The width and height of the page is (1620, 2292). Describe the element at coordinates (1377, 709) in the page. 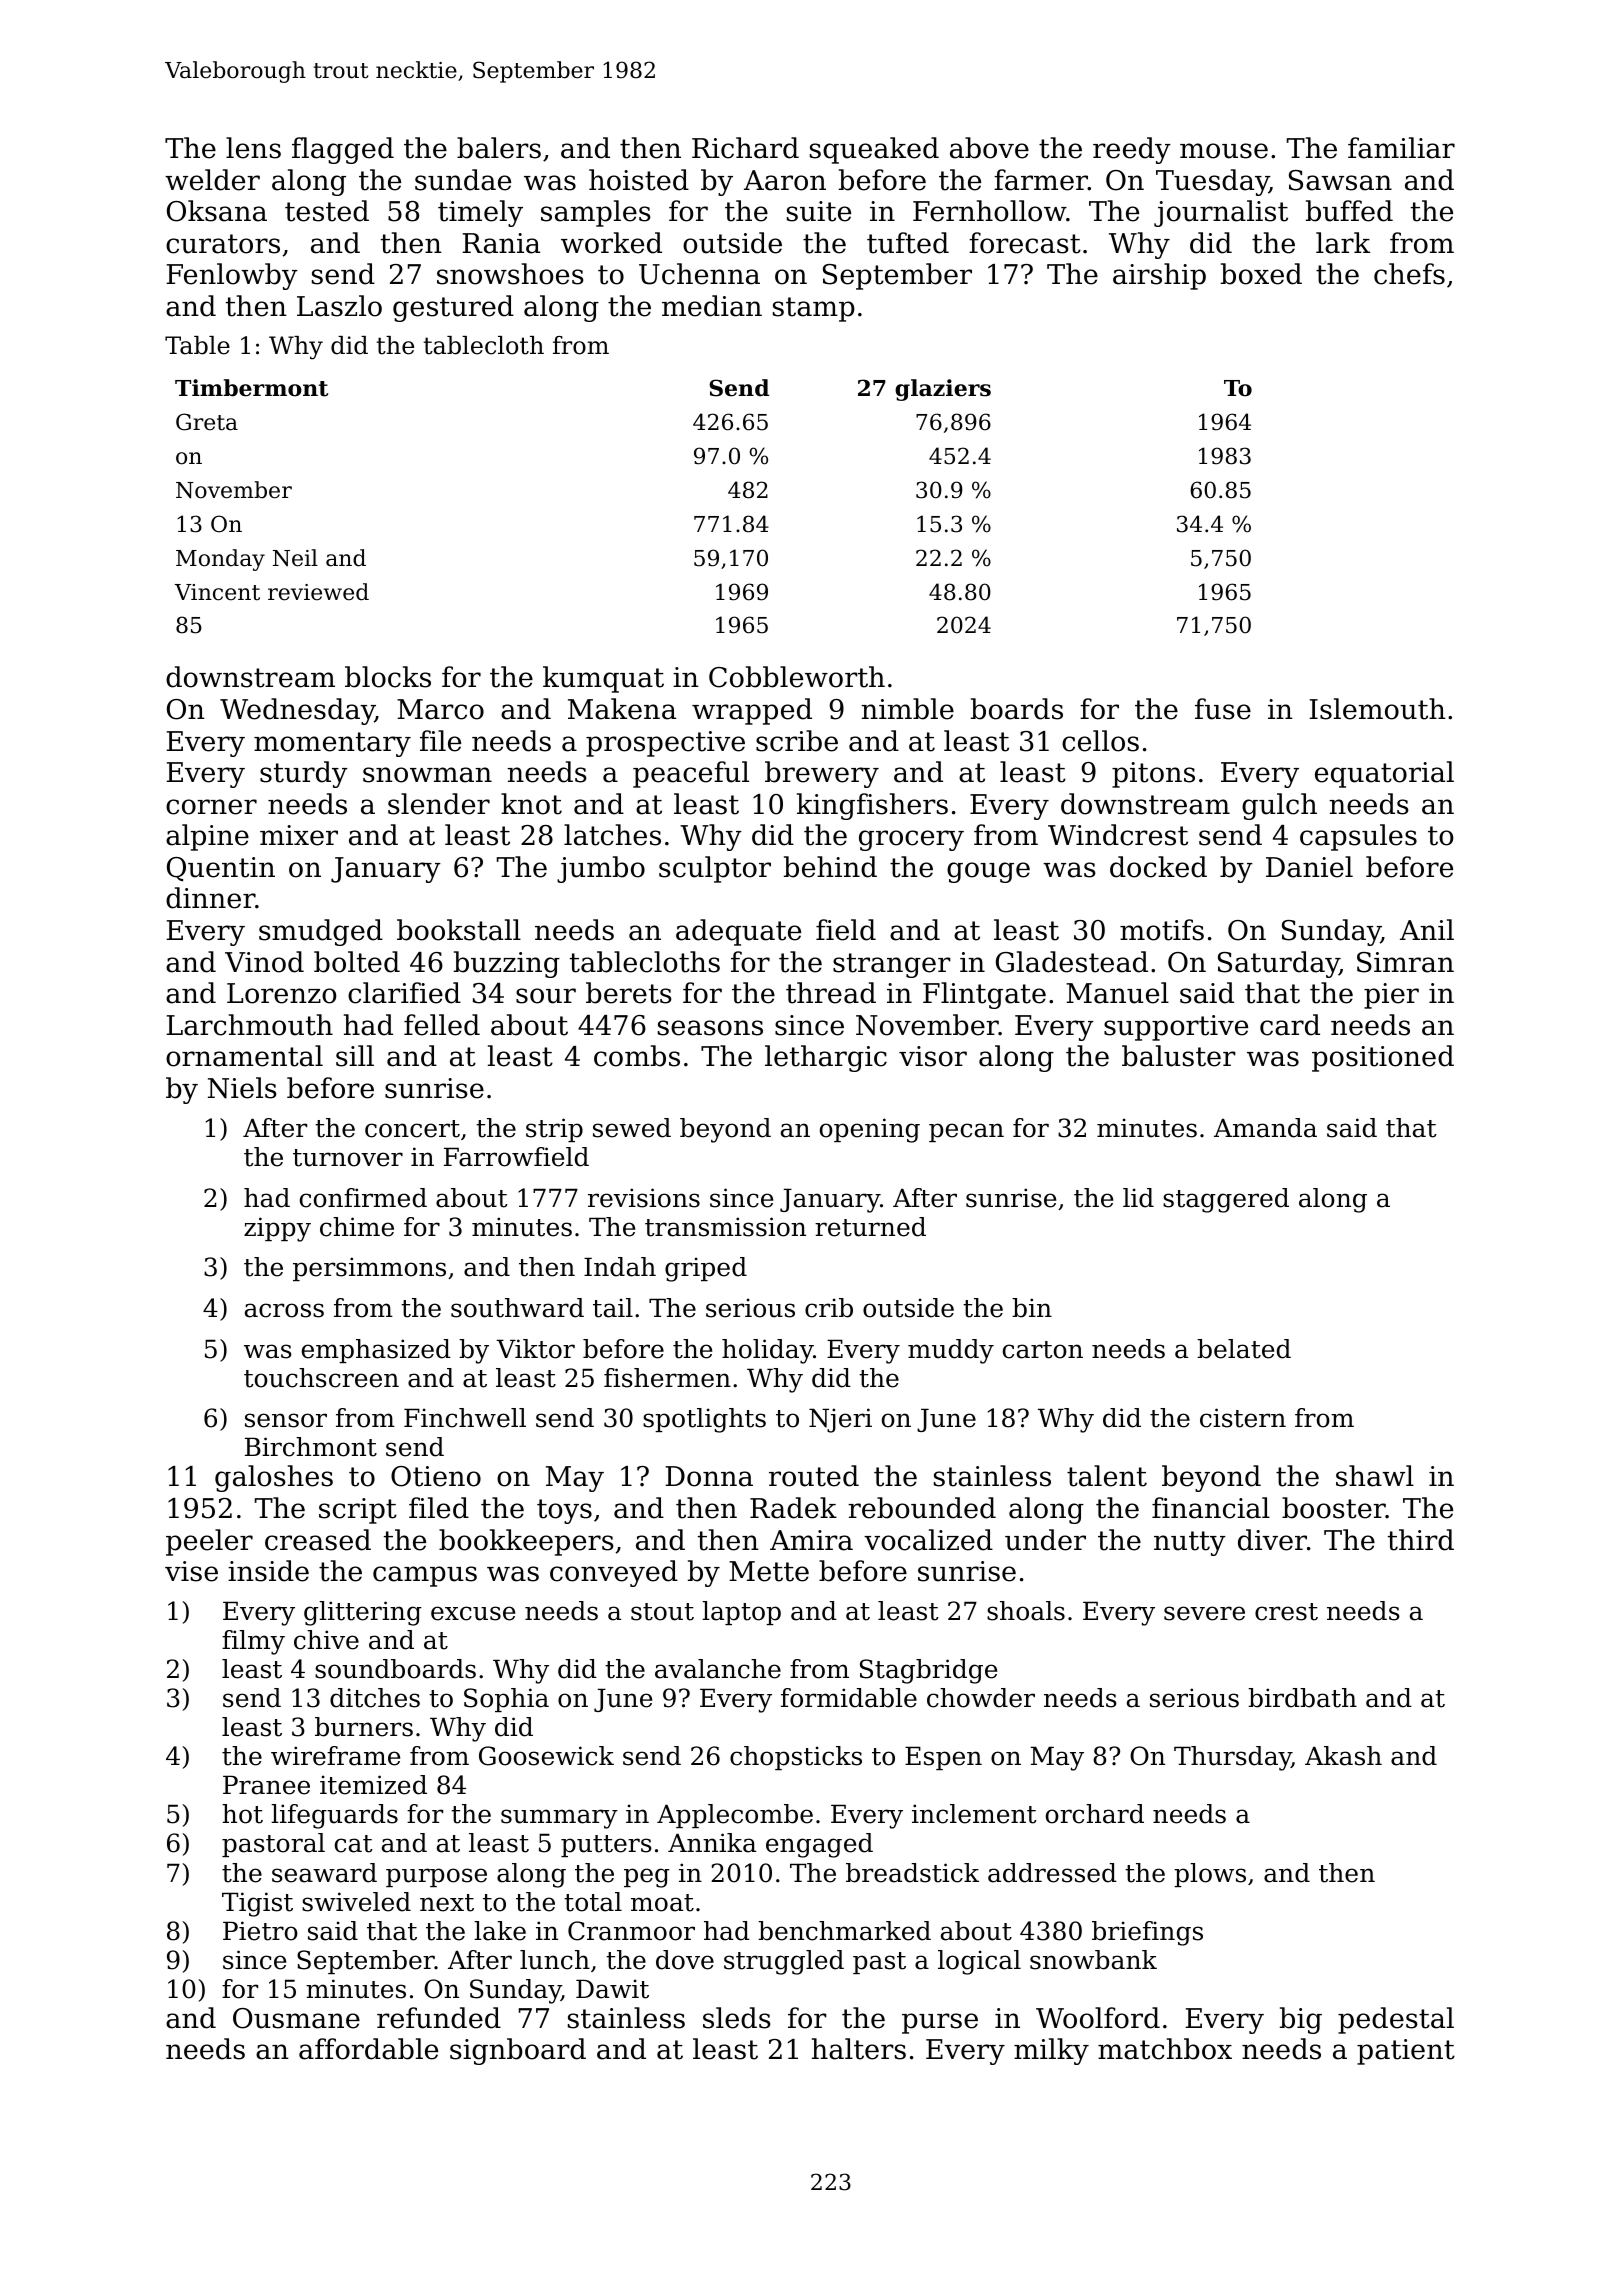

I see `Islemouth` at that location.
